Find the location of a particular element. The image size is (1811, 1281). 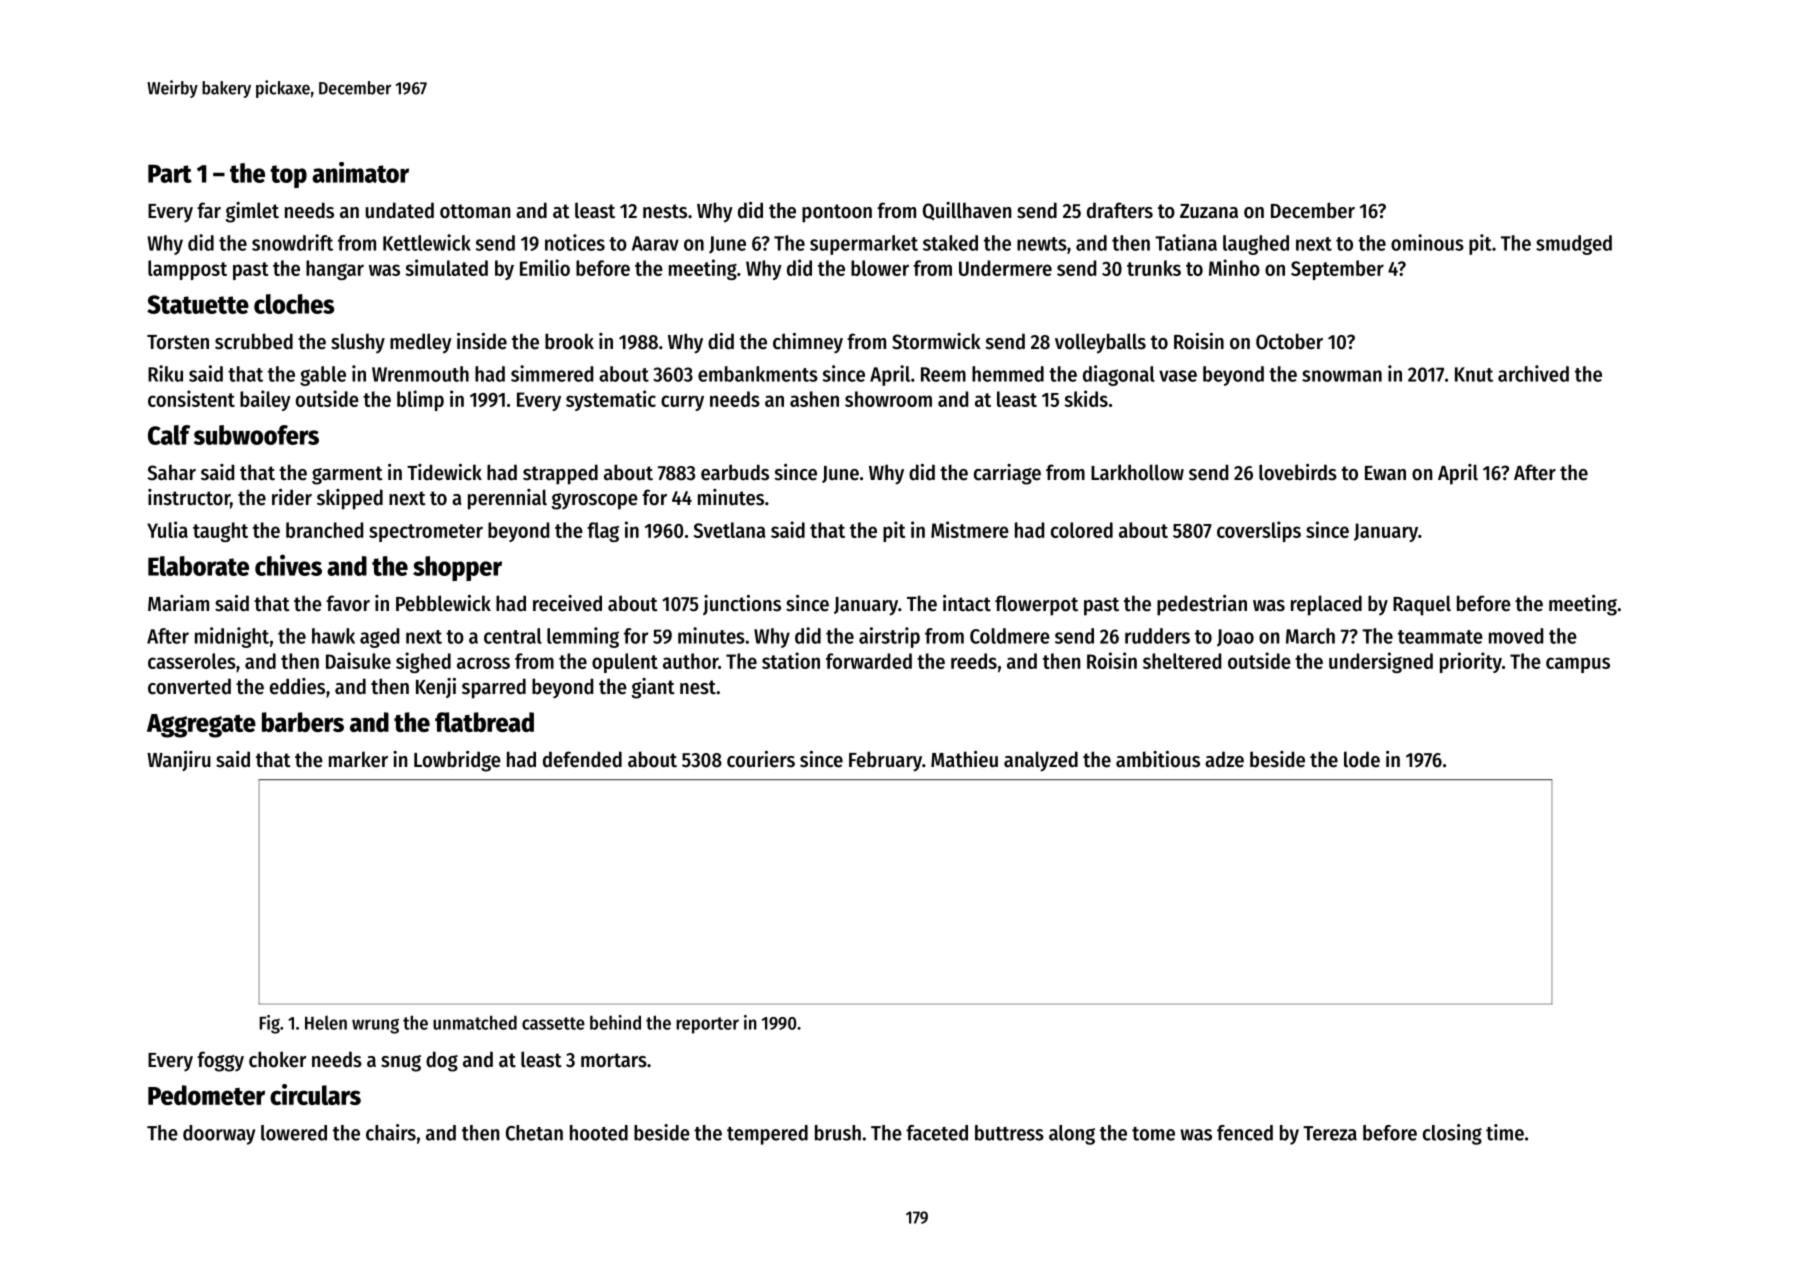

smudged is located at coordinates (1574, 245).
